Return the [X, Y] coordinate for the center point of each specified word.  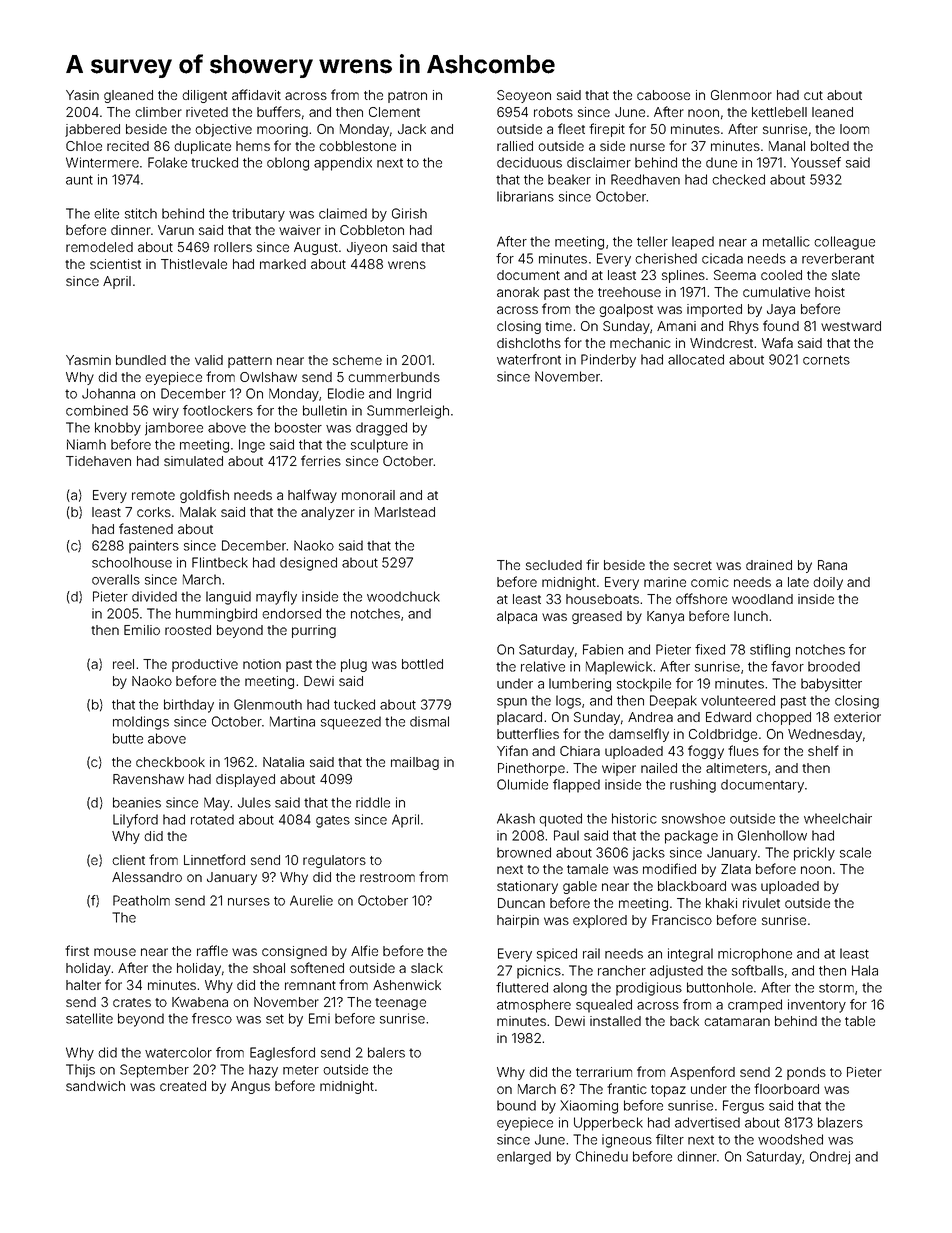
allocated [696, 359]
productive [205, 665]
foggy [706, 752]
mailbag [415, 763]
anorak [518, 292]
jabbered [92, 130]
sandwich [95, 1086]
